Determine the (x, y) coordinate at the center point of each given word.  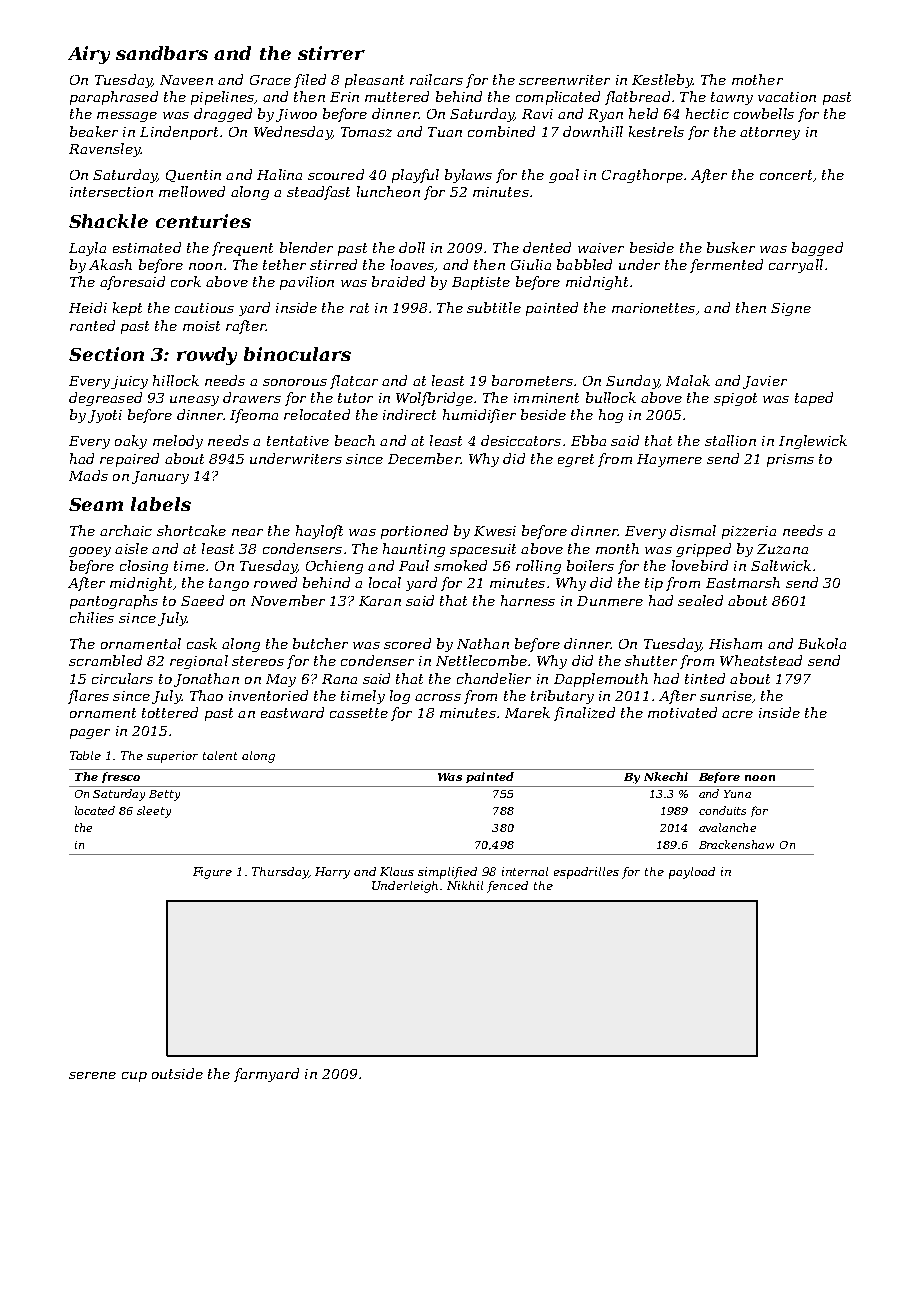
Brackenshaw (736, 844)
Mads (88, 475)
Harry (332, 873)
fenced (507, 887)
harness (528, 600)
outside (177, 1073)
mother (757, 79)
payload (692, 873)
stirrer (331, 53)
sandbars (162, 53)
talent (220, 755)
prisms (790, 460)
